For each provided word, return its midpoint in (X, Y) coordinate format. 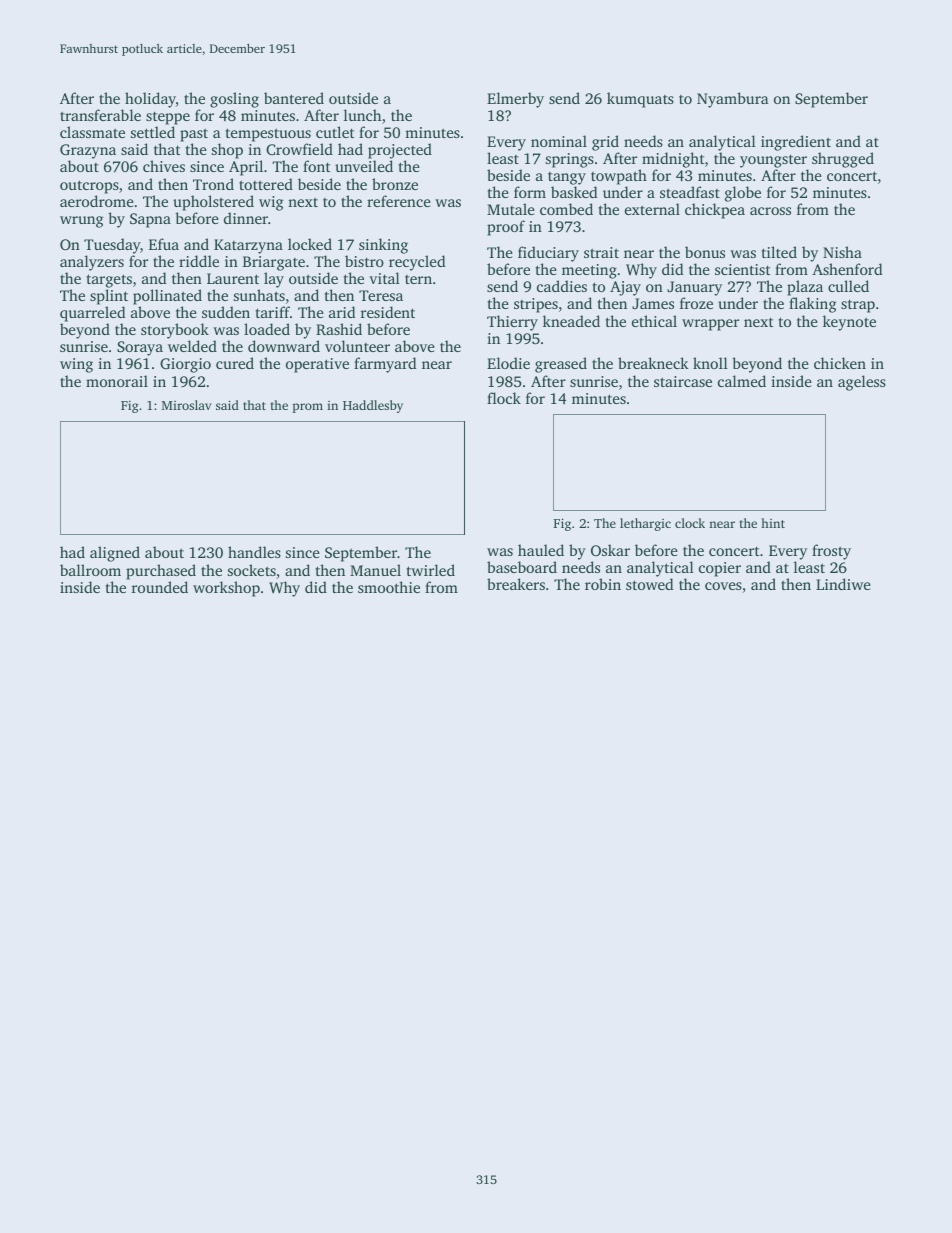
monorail (117, 381)
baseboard (522, 567)
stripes (536, 305)
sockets (252, 570)
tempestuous (268, 135)
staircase (683, 381)
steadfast (690, 192)
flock (504, 398)
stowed (649, 584)
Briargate (274, 263)
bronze (395, 184)
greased (561, 365)
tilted (779, 252)
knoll (710, 363)
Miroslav (186, 405)
